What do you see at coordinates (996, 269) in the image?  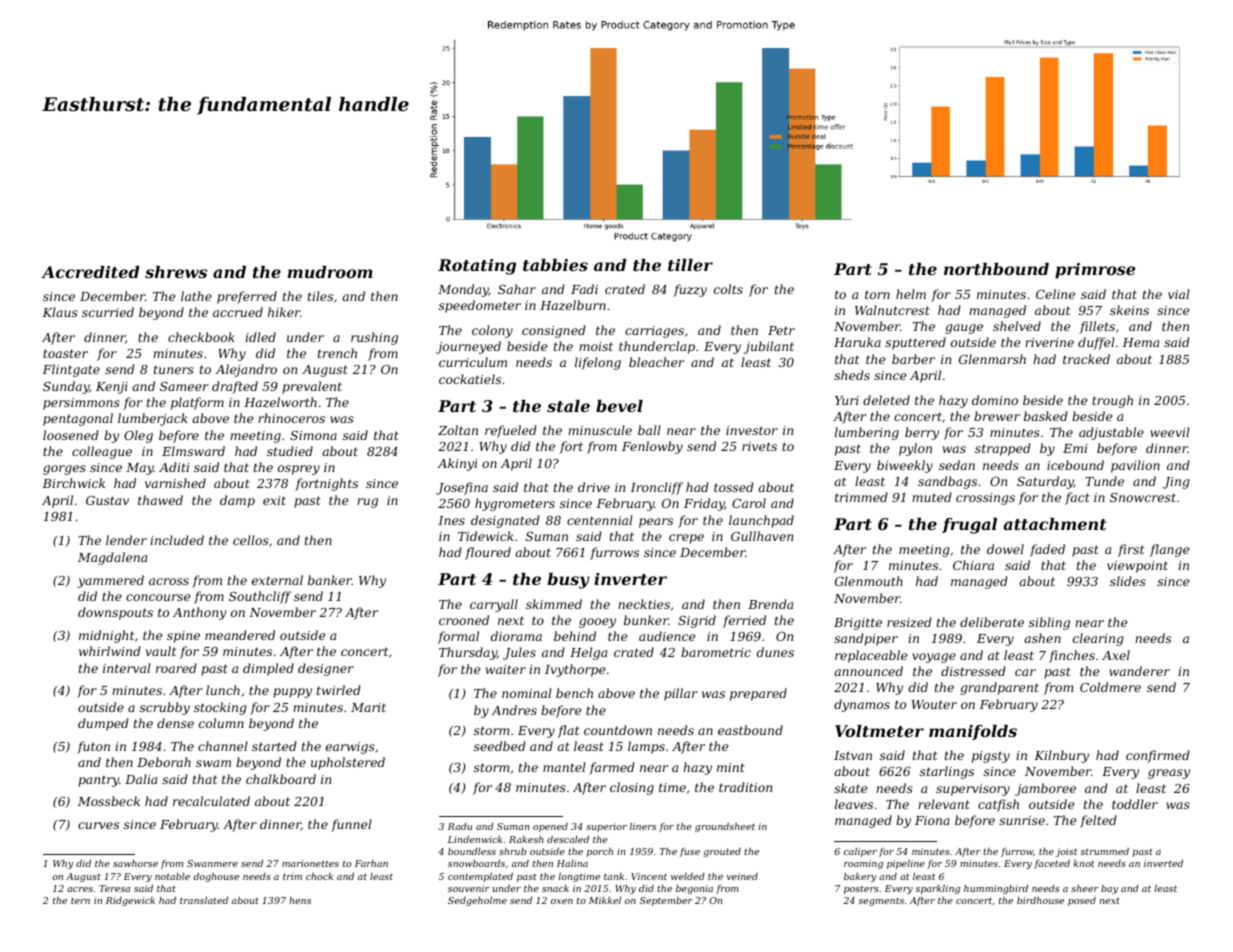 I see `northbound` at bounding box center [996, 269].
